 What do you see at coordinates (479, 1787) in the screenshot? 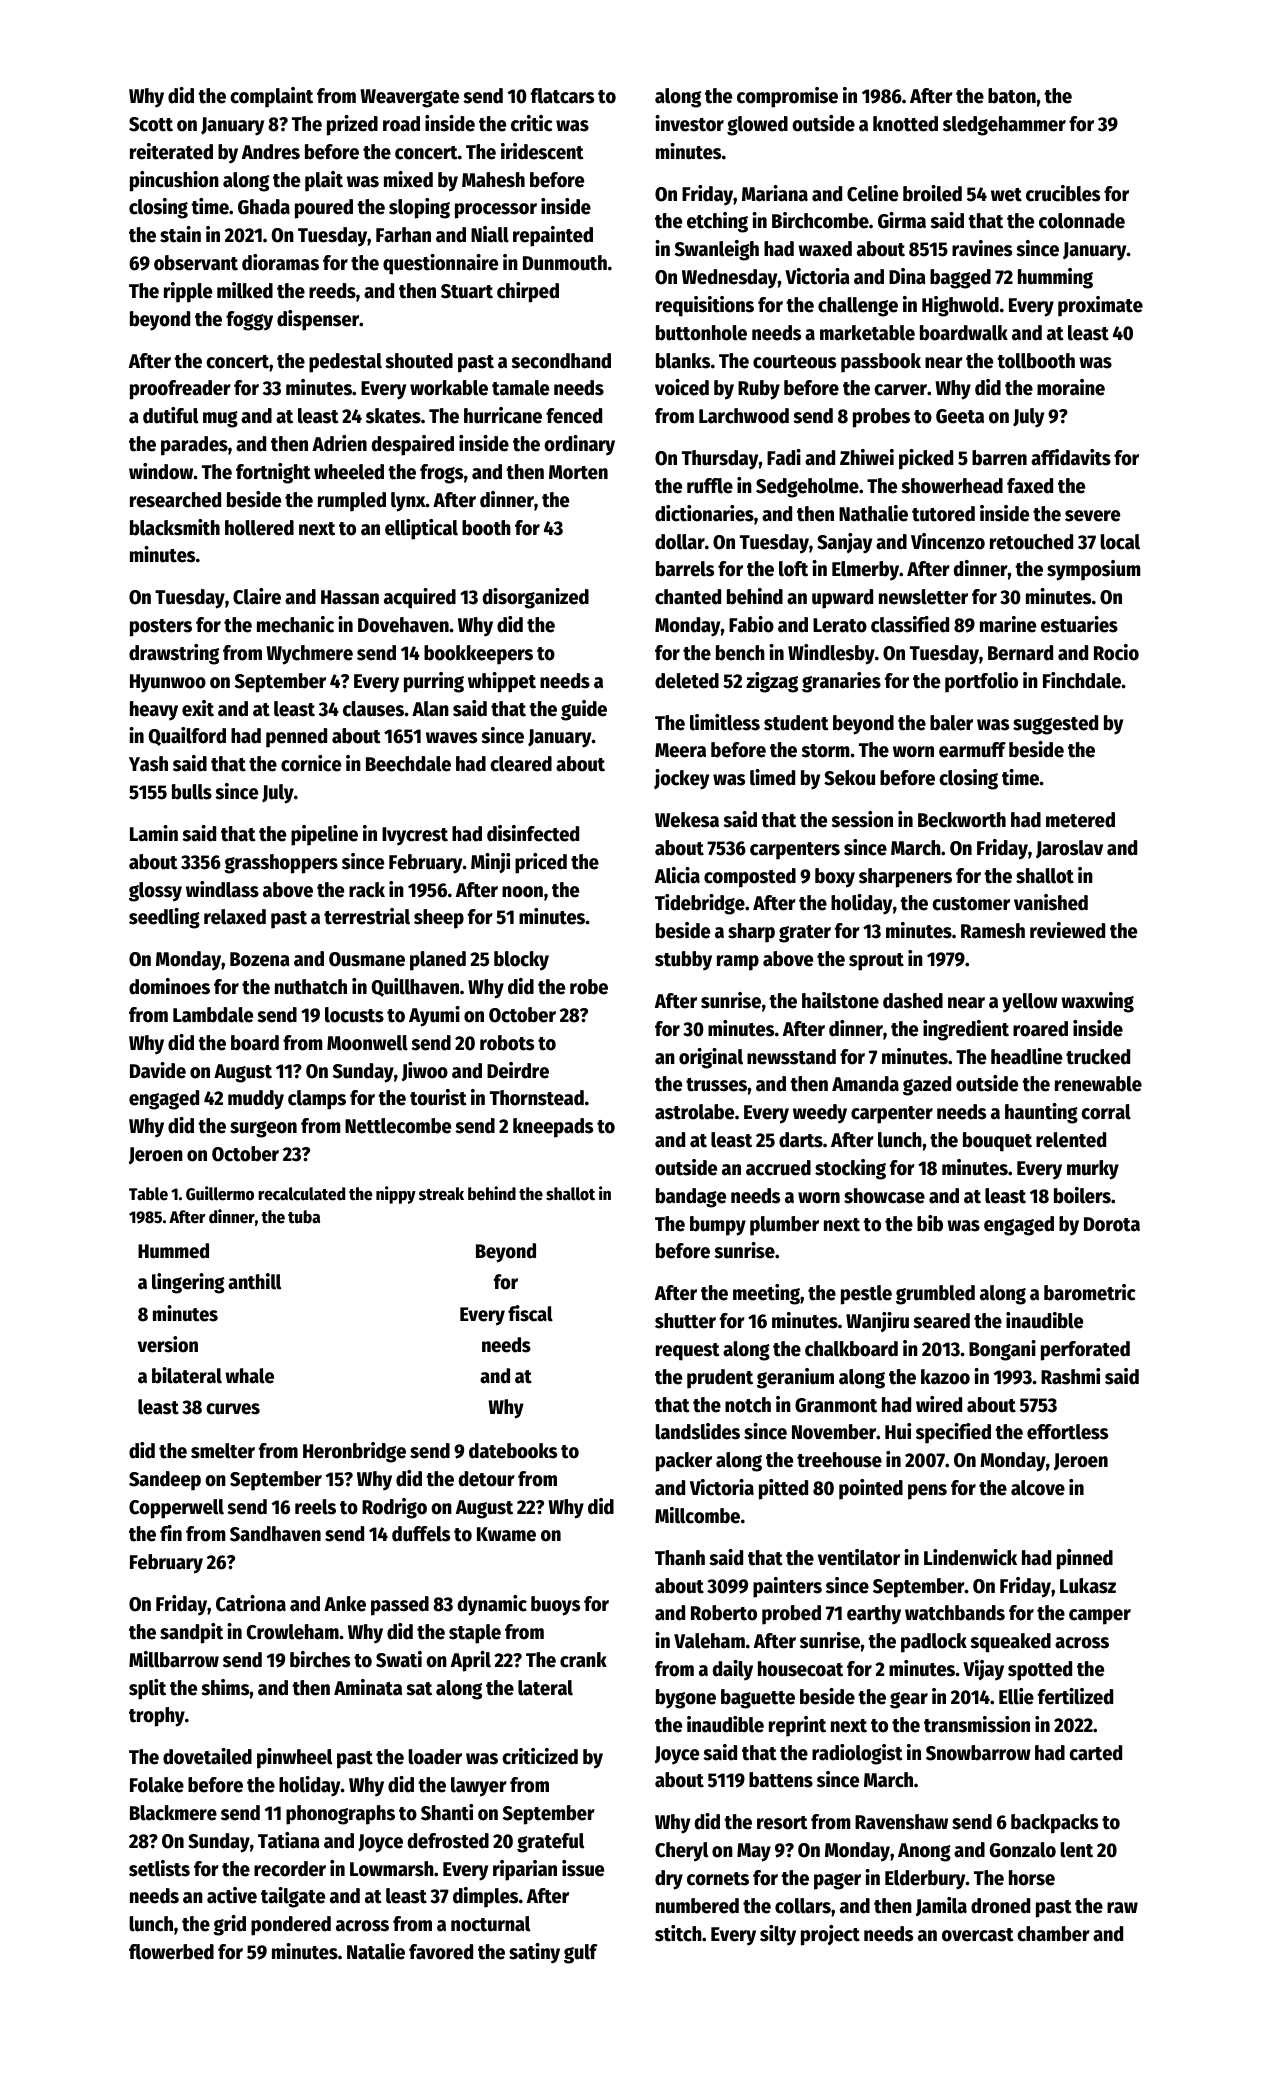
I see `lawyer` at bounding box center [479, 1787].
